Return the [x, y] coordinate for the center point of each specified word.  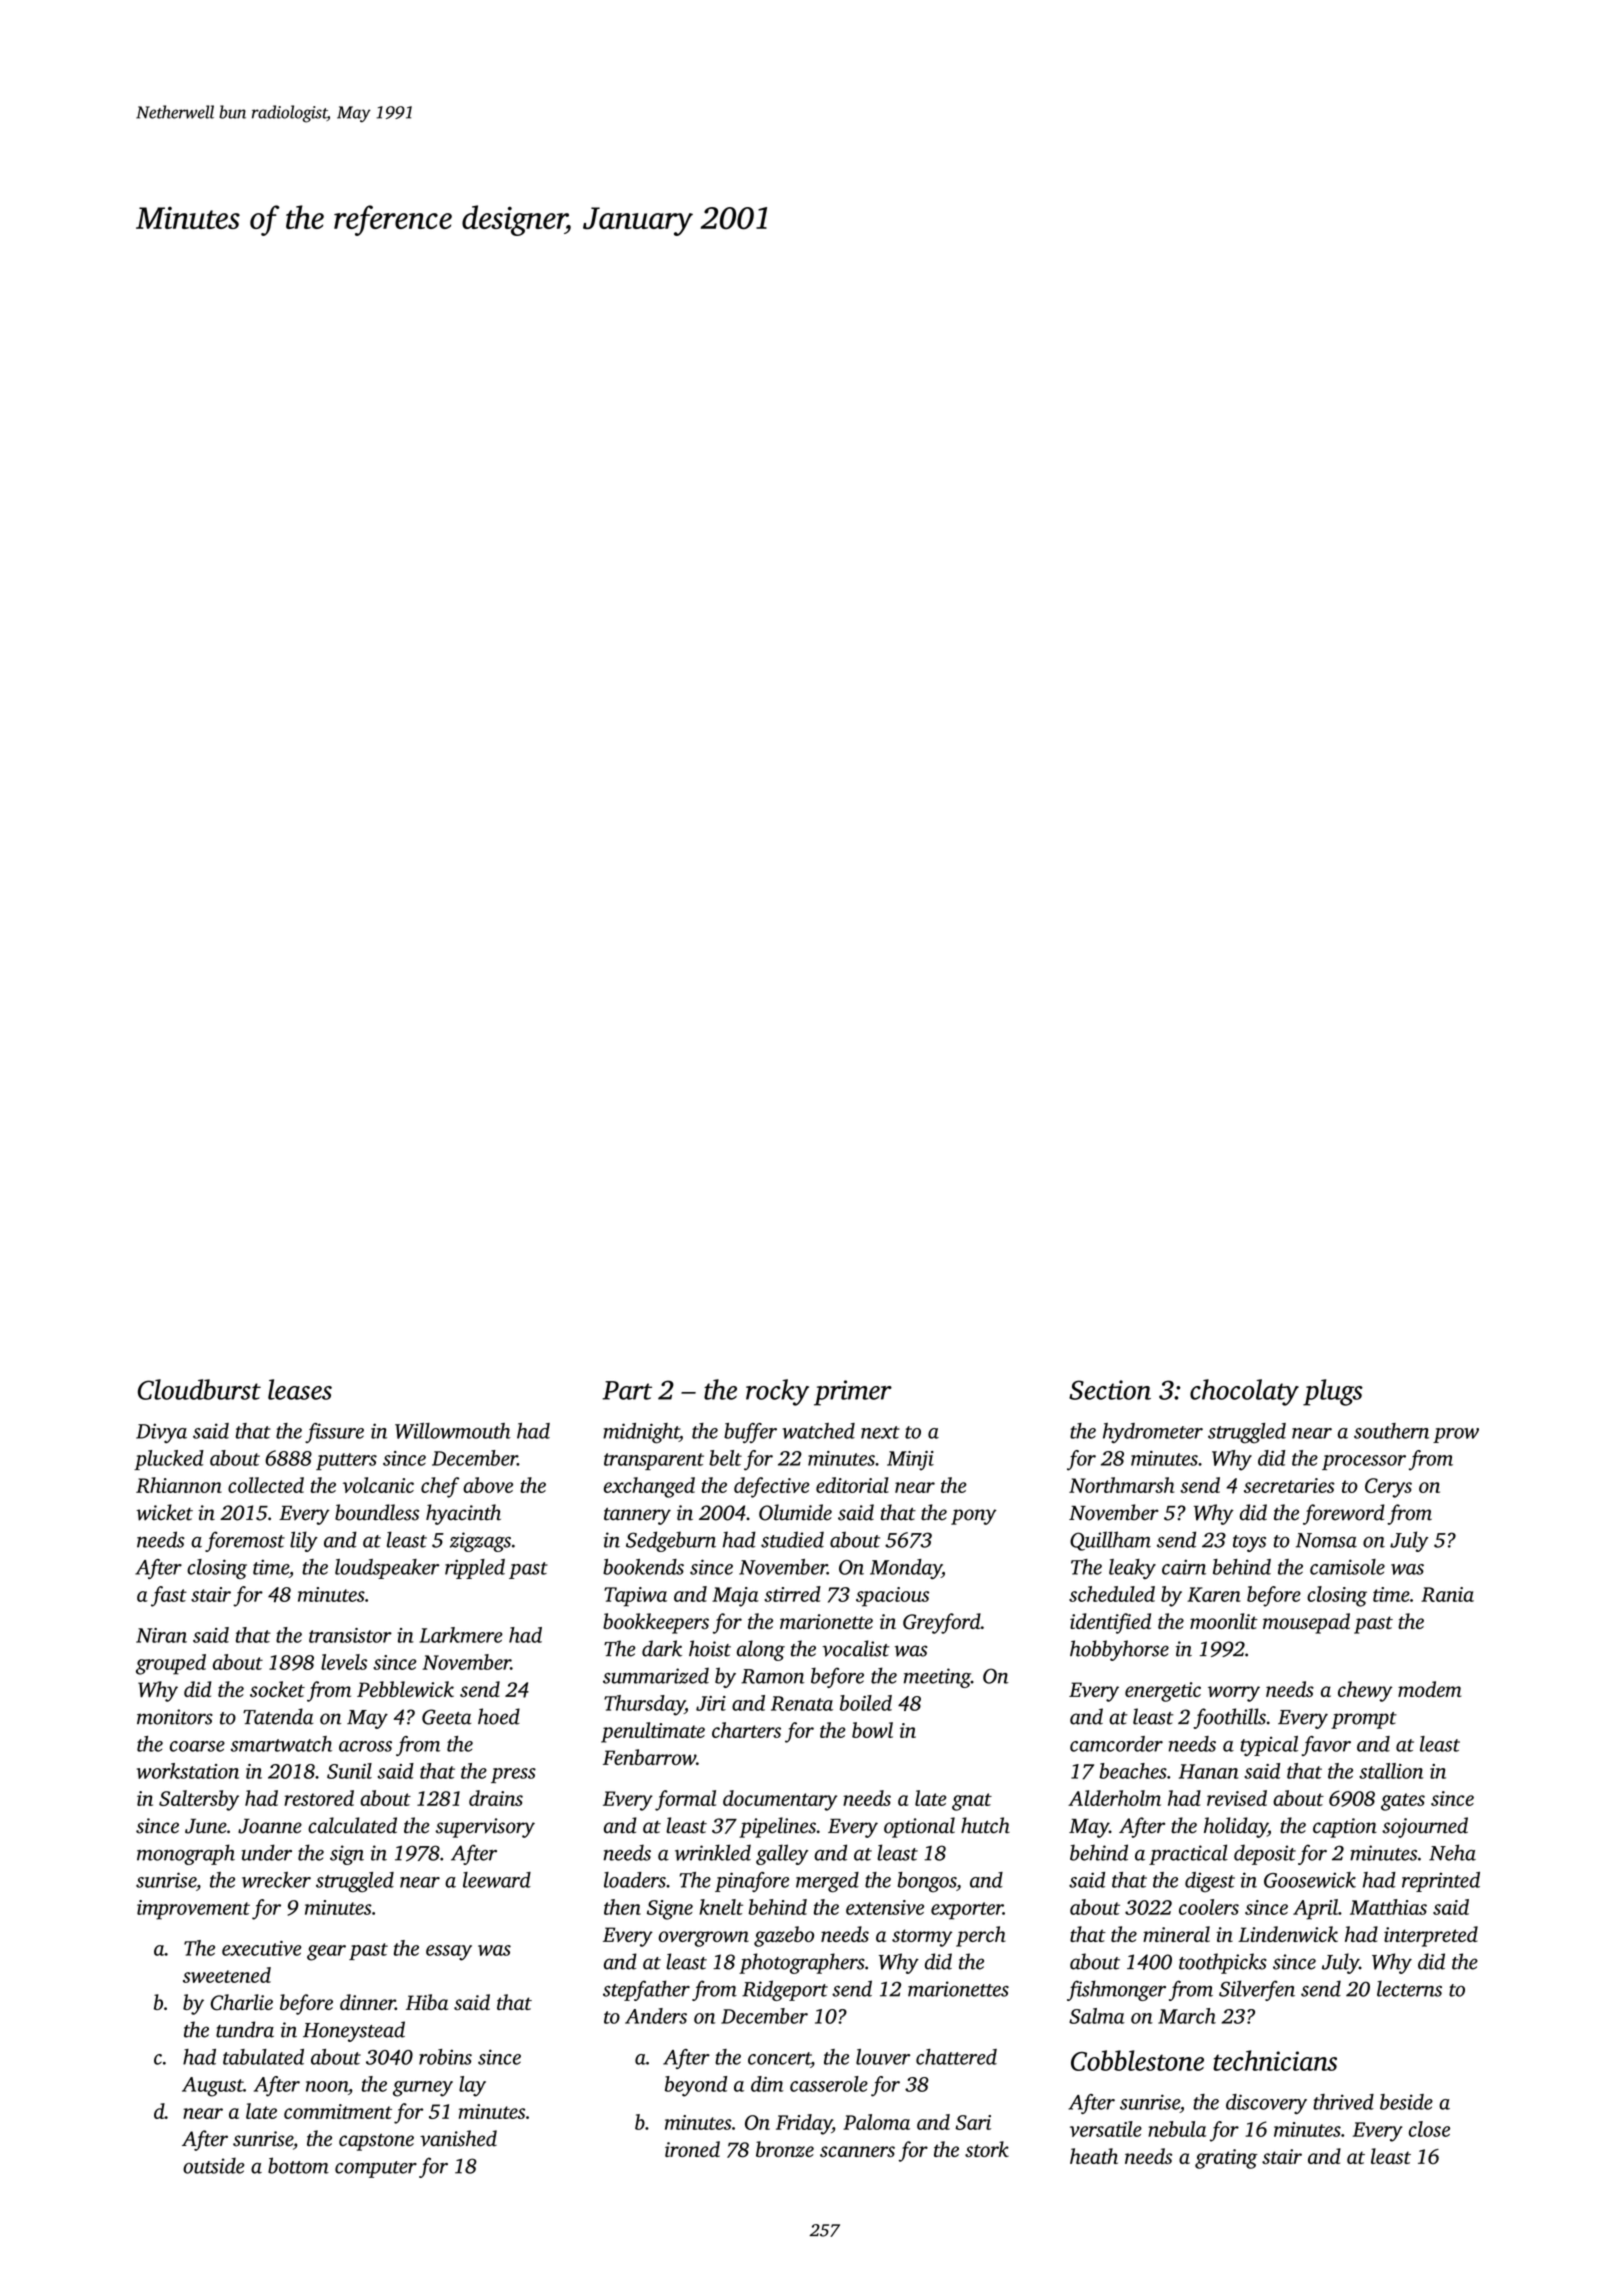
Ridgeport [785, 1990]
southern [1391, 1431]
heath [1094, 2156]
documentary [780, 1800]
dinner [367, 2002]
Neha [1452, 1852]
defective [772, 1487]
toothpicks [1223, 1963]
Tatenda [278, 1716]
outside [213, 2165]
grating [1226, 2159]
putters [346, 1461]
